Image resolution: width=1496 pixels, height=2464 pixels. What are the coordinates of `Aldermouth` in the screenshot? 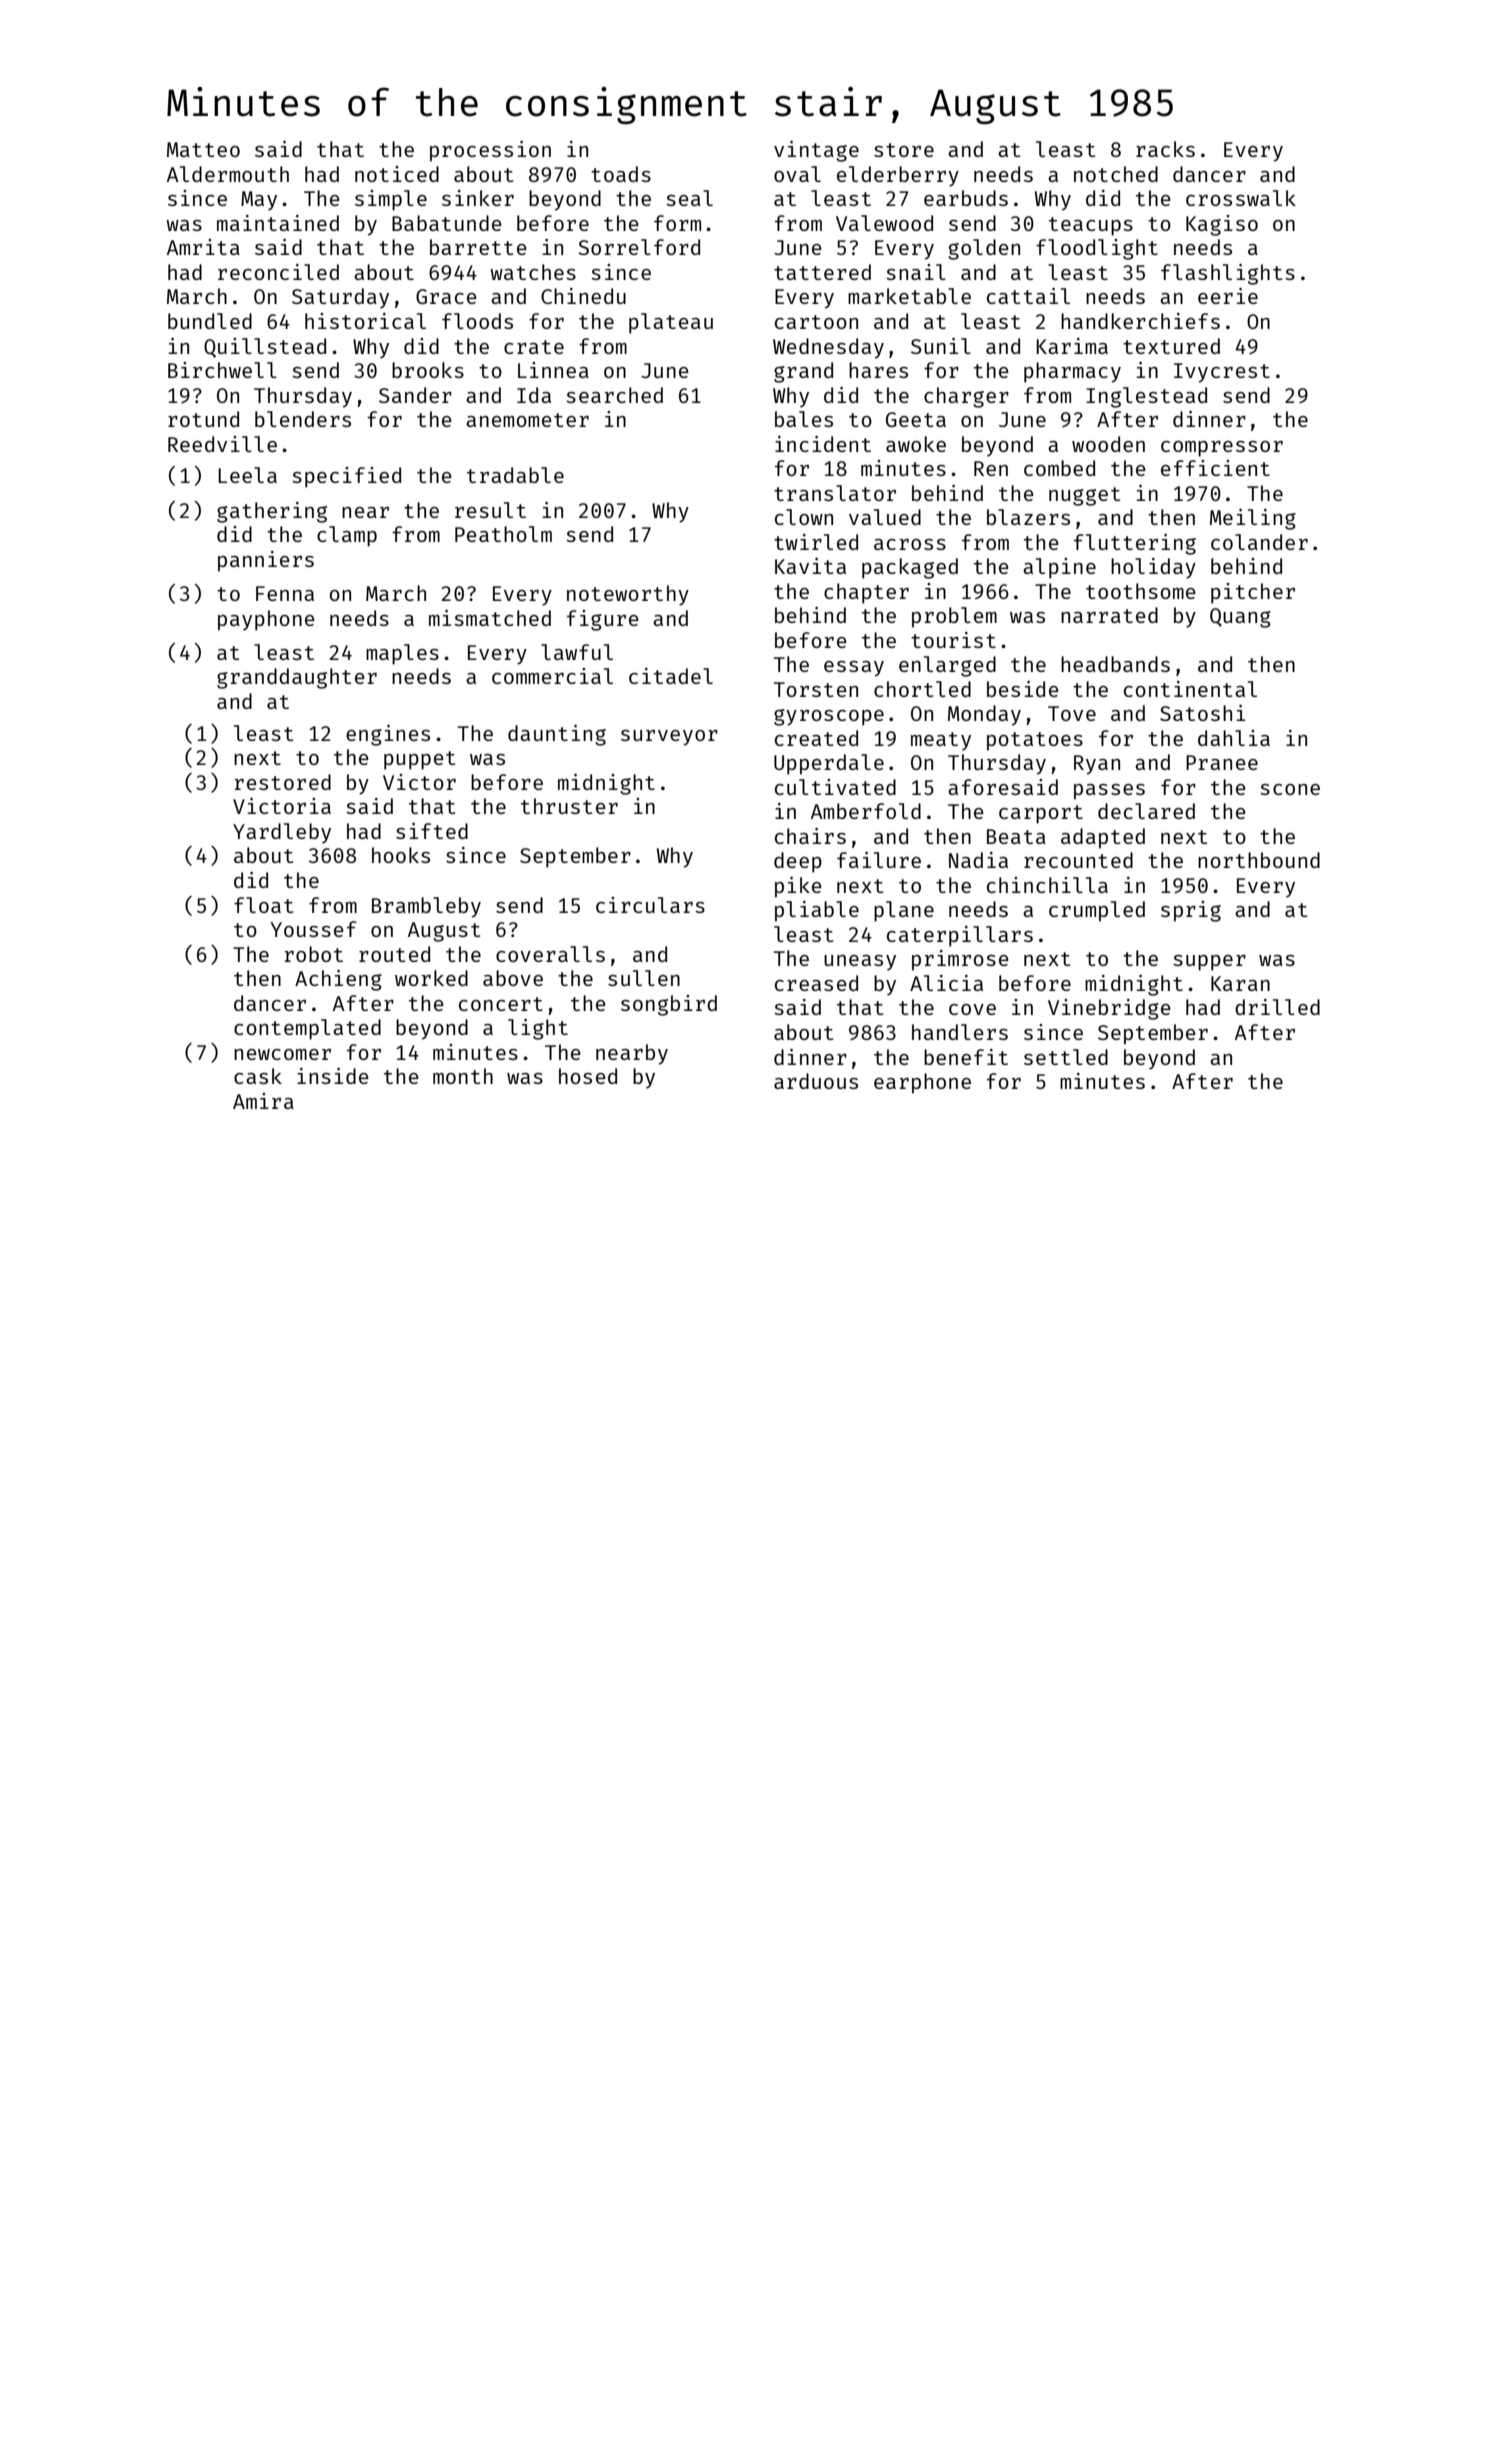 It's located at (228, 174).
